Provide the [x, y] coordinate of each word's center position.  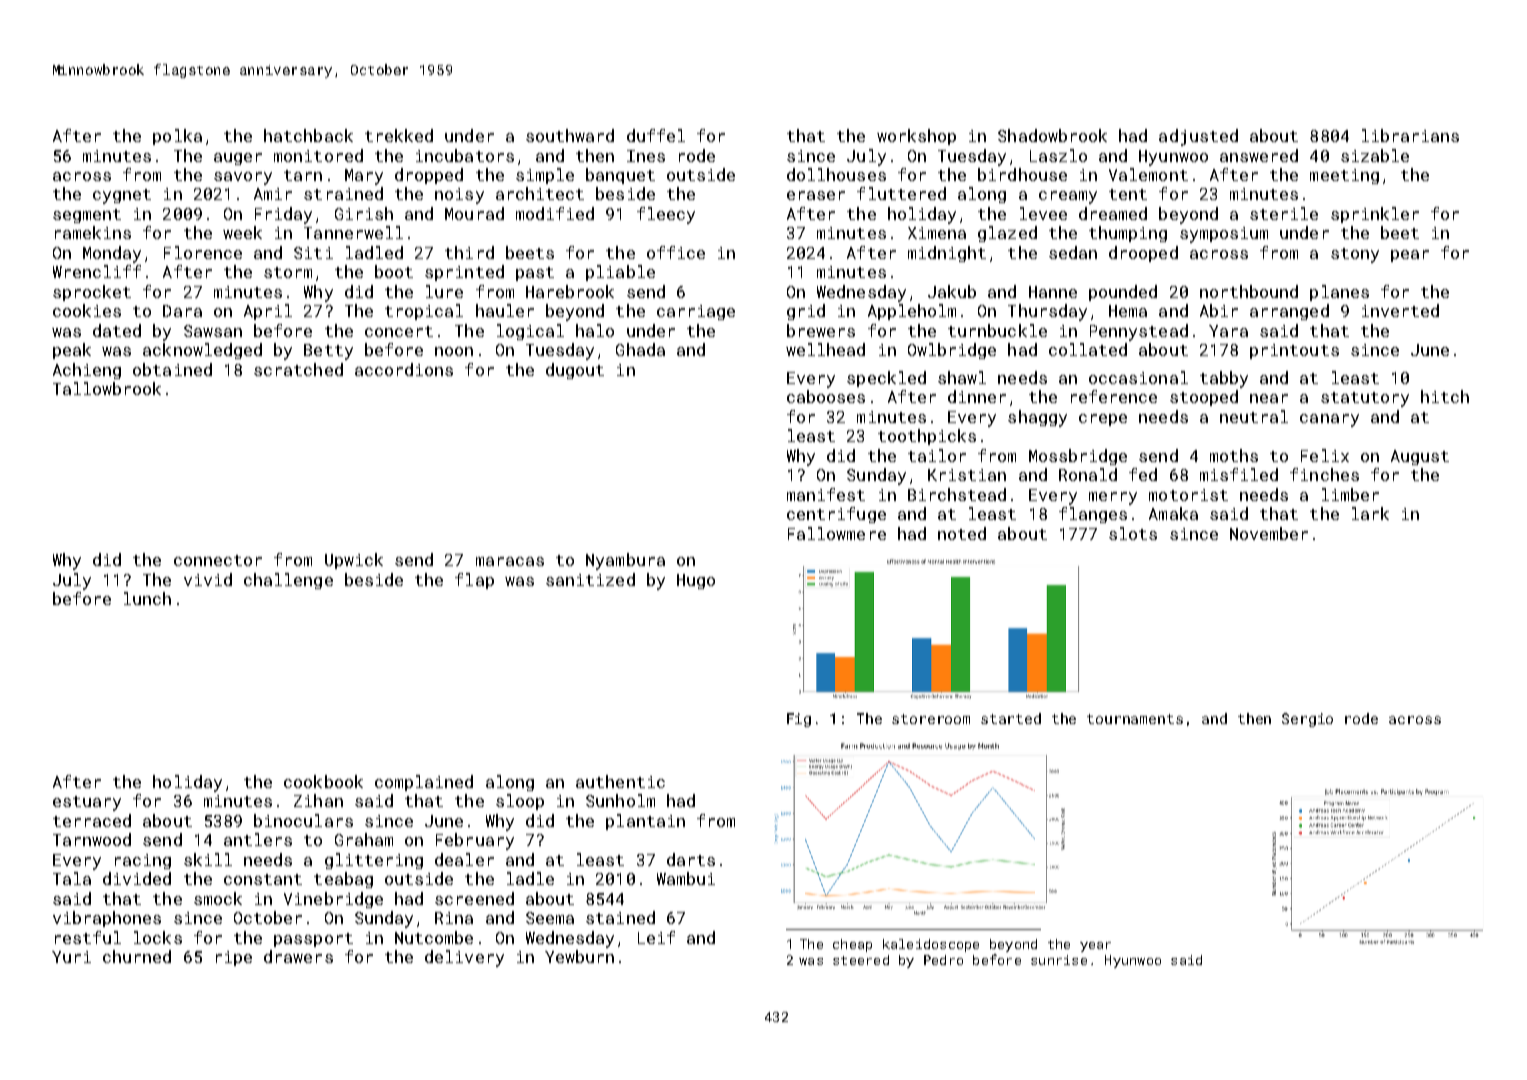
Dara [182, 311]
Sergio [1307, 720]
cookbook [323, 781]
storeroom [931, 719]
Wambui [686, 878]
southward [570, 135]
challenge [288, 581]
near [1269, 398]
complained [424, 783]
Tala [72, 878]
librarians [1410, 135]
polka [177, 137]
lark [1370, 513]
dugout [575, 371]
